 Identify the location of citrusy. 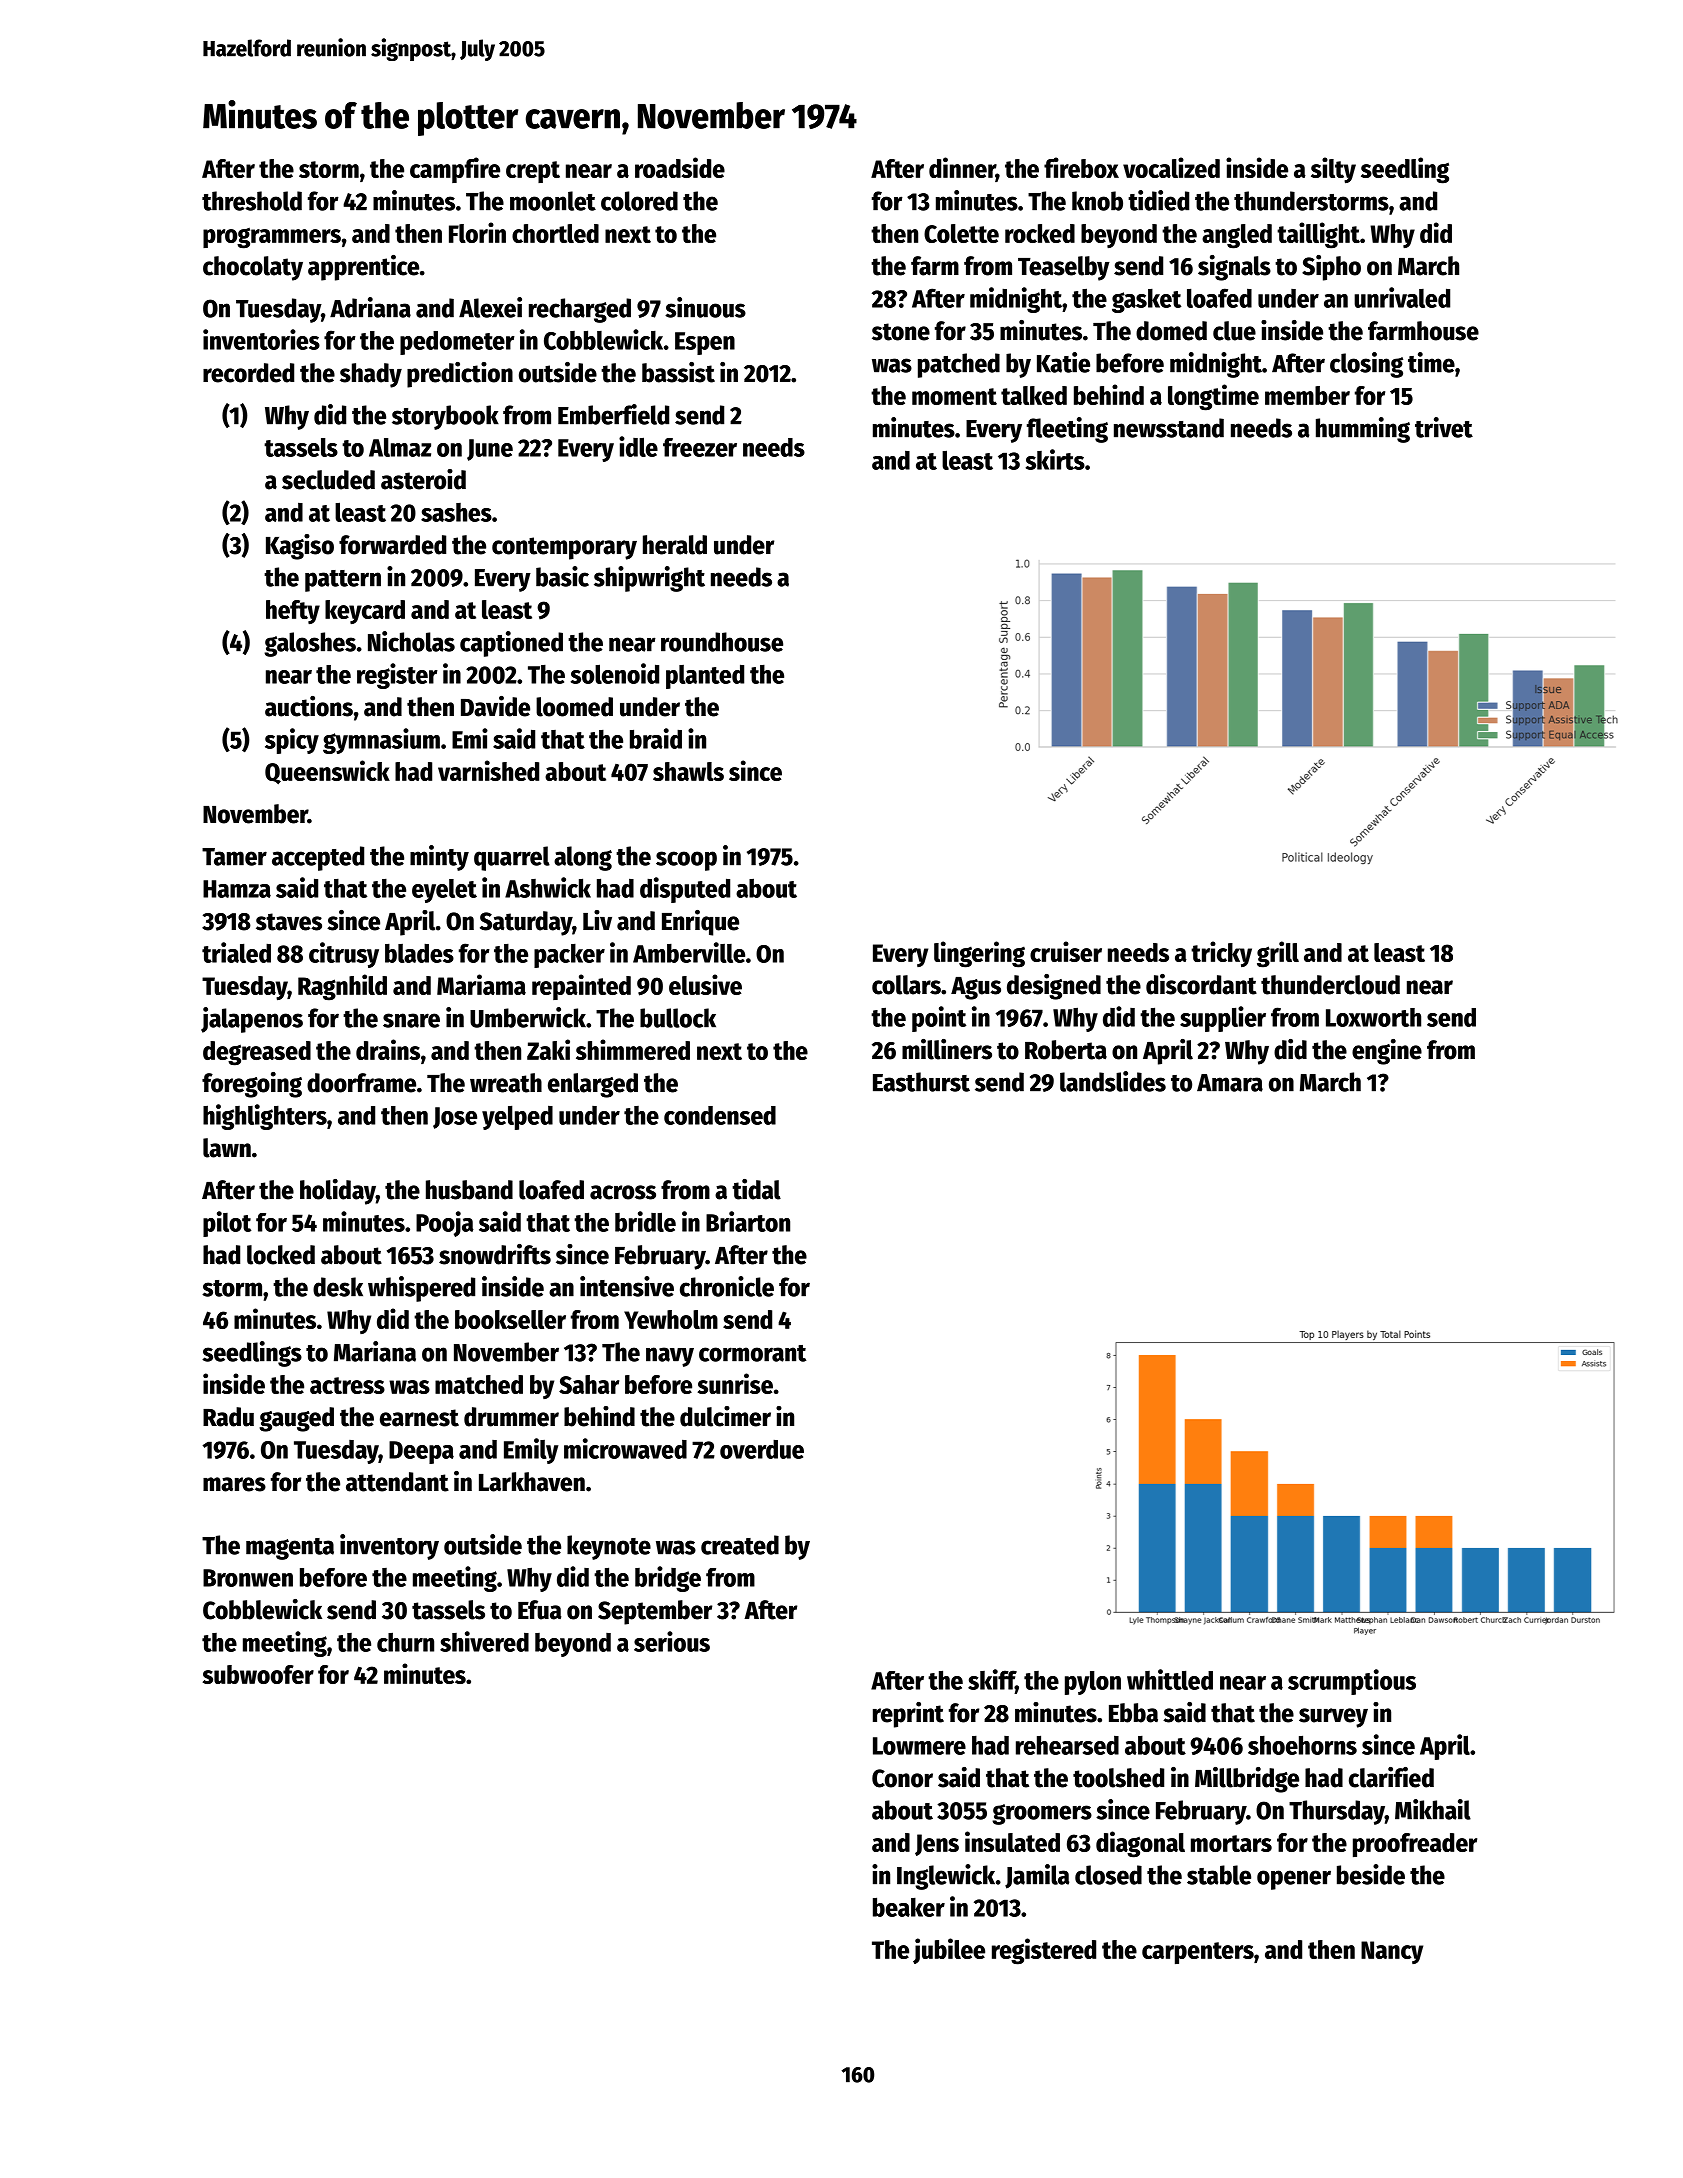
(344, 955).
